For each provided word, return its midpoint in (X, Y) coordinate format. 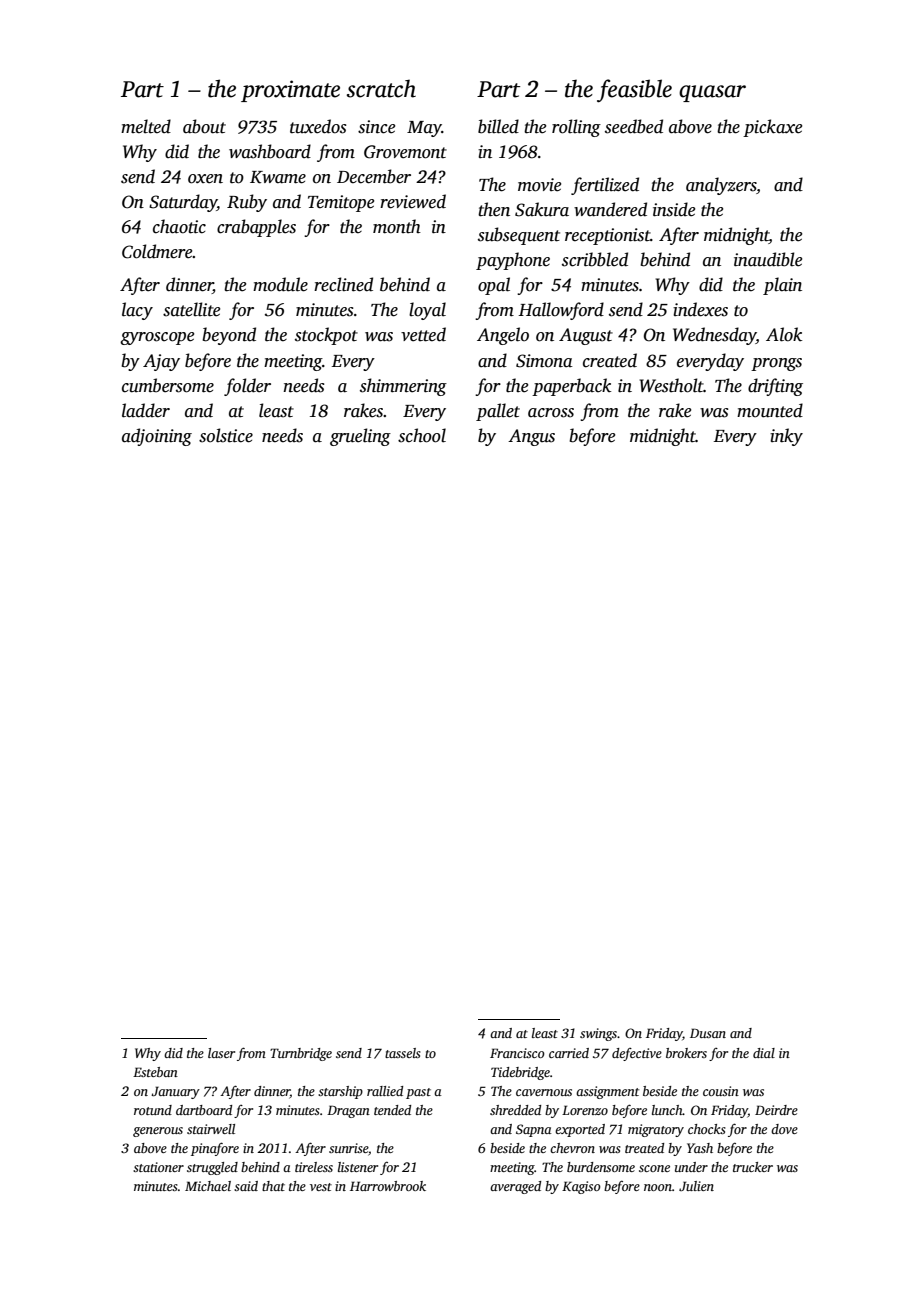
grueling (360, 437)
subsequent (519, 236)
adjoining (157, 437)
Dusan (708, 1033)
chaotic (179, 226)
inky (786, 437)
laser (221, 1053)
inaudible (768, 259)
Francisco (517, 1053)
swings (598, 1034)
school (422, 435)
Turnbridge (301, 1054)
